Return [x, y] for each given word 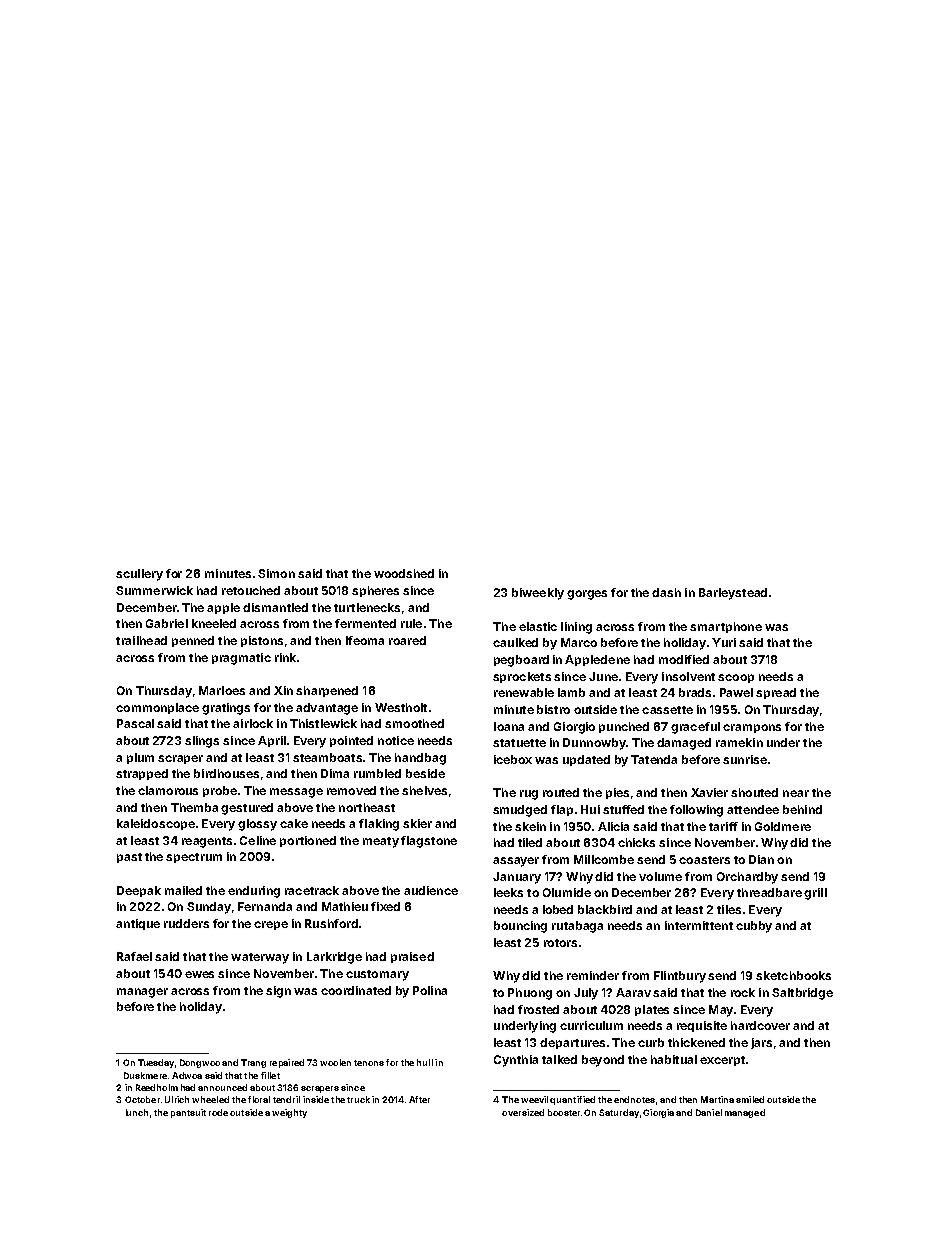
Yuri [724, 642]
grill [815, 894]
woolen [335, 1062]
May [721, 1011]
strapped [142, 774]
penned [193, 641]
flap [562, 810]
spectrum [194, 858]
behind [802, 809]
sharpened [327, 691]
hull [425, 1062]
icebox [513, 759]
